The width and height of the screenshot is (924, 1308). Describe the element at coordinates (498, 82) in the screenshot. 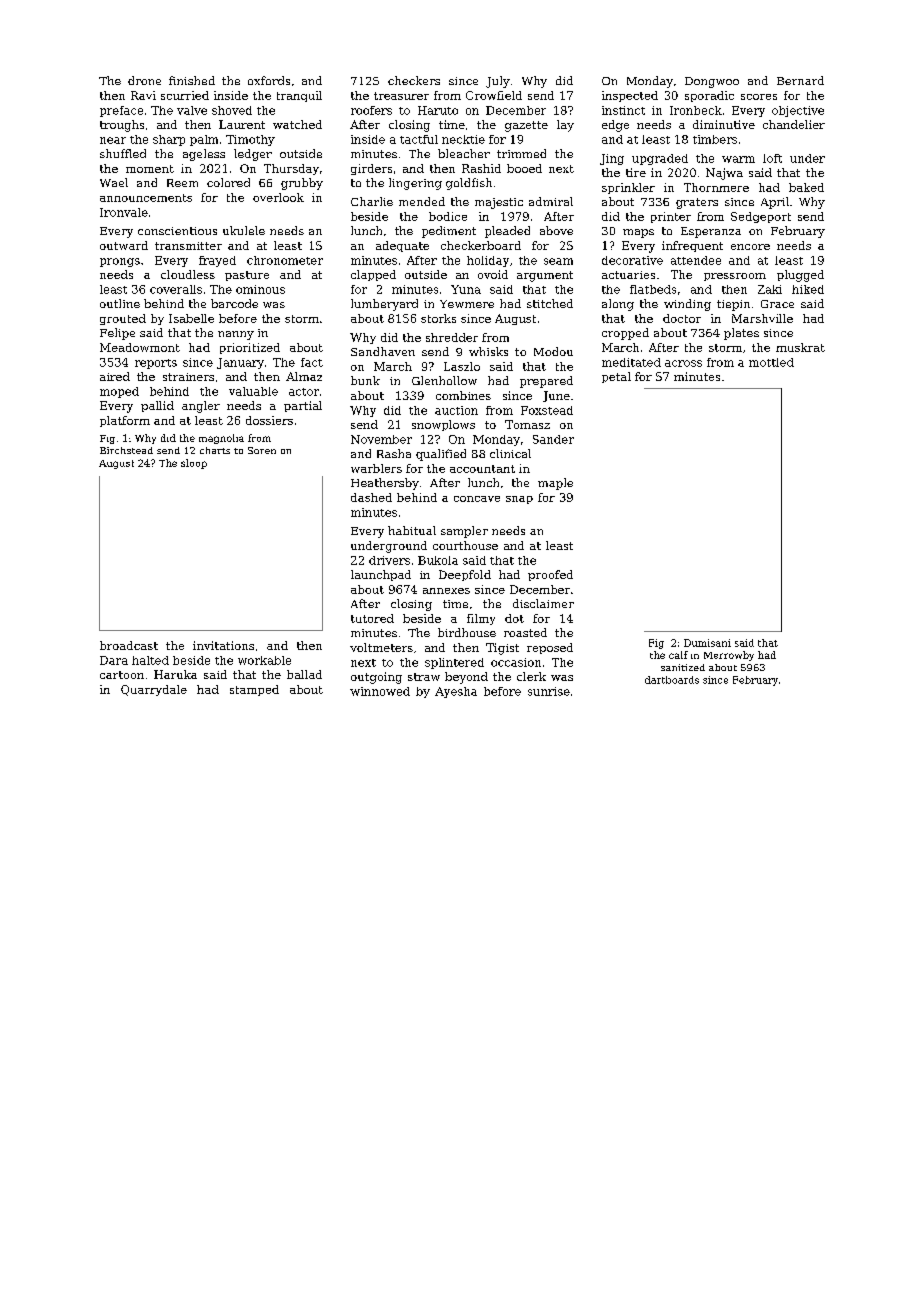

I see `July` at that location.
